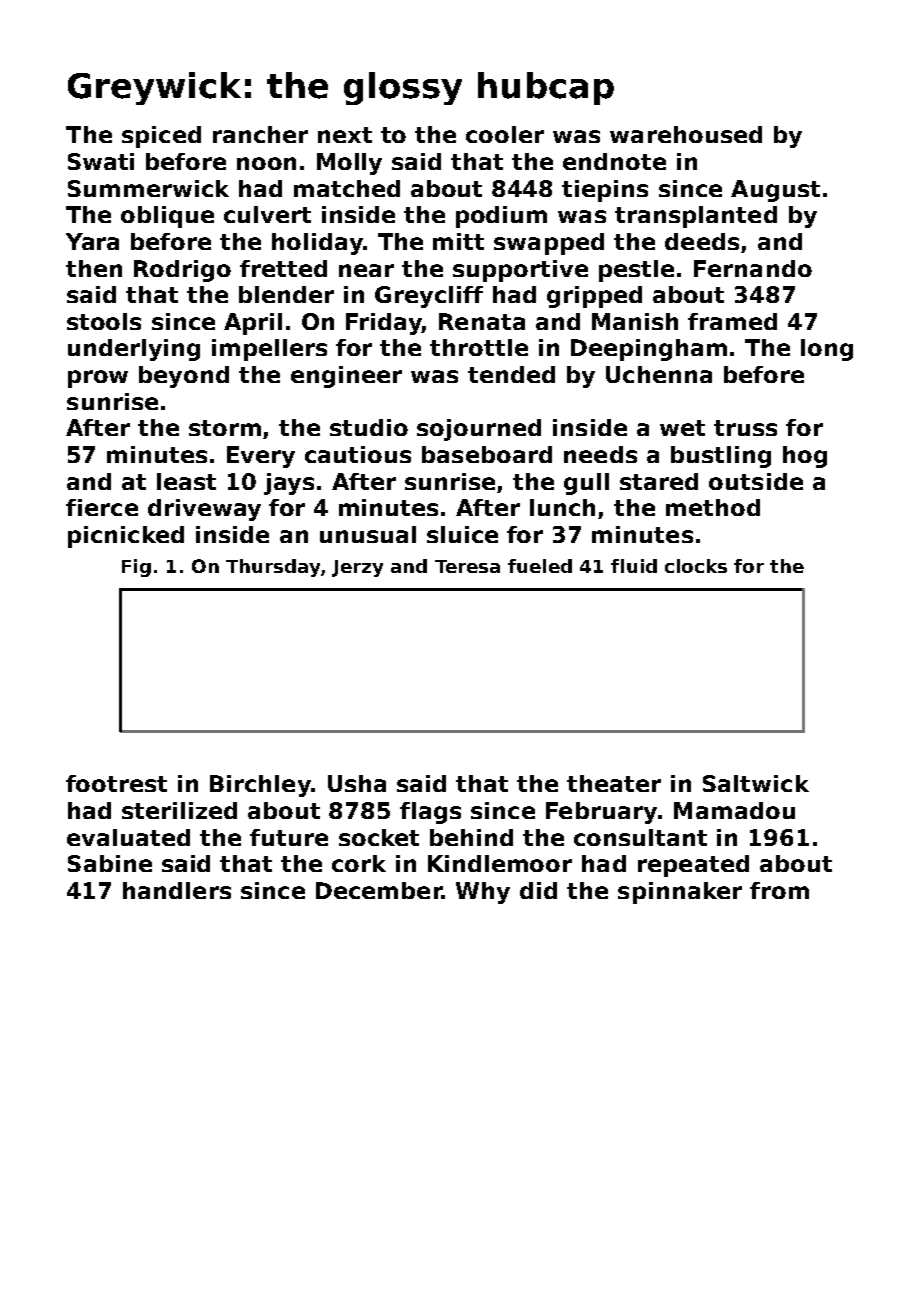  What do you see at coordinates (467, 566) in the image?
I see `Teresa` at bounding box center [467, 566].
